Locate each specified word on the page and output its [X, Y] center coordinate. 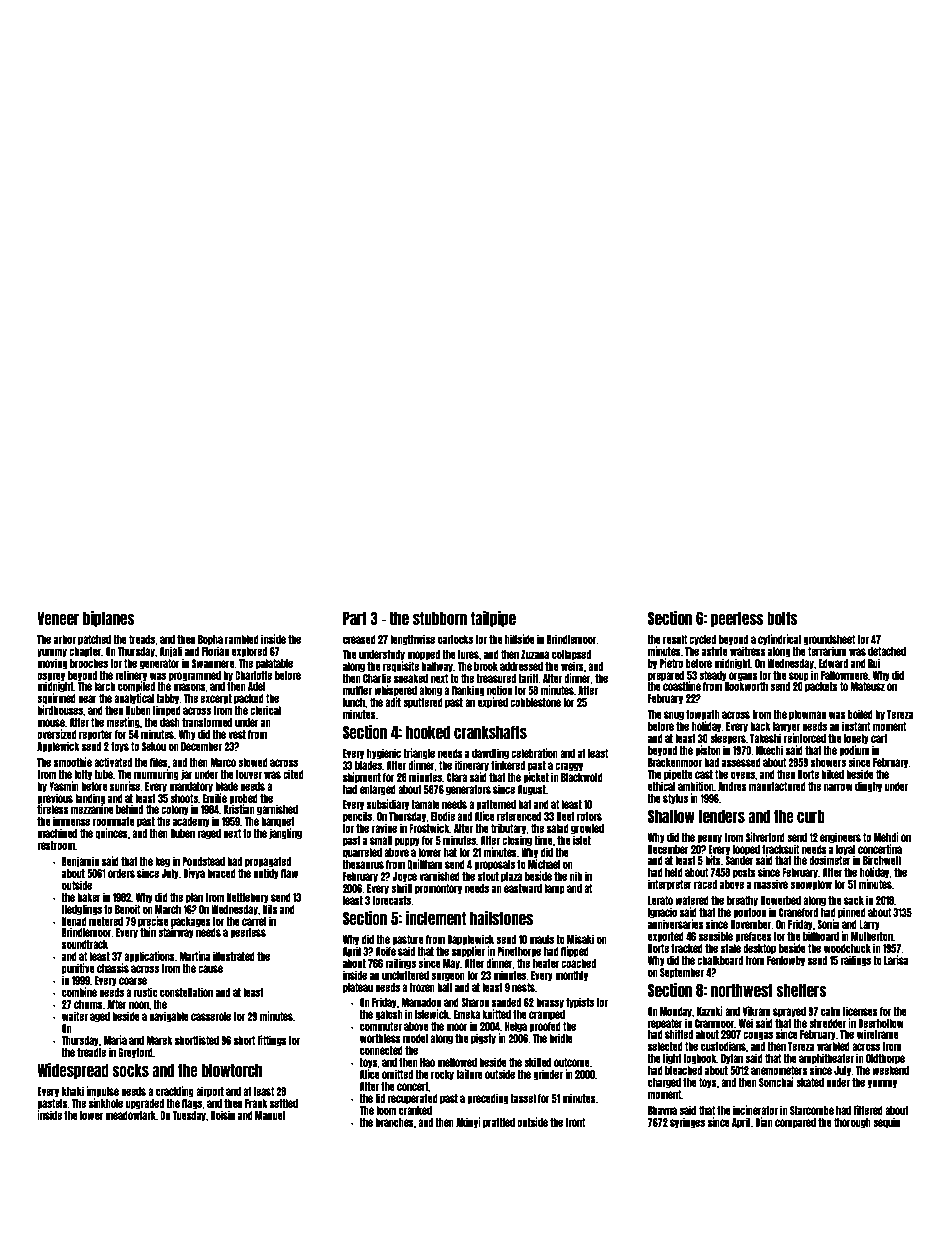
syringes [687, 1123]
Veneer [58, 618]
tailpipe [493, 619]
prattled [499, 1123]
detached [887, 651]
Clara [457, 777]
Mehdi [886, 837]
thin [147, 932]
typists [580, 1003]
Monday [676, 1012]
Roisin [223, 1115]
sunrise [125, 786]
